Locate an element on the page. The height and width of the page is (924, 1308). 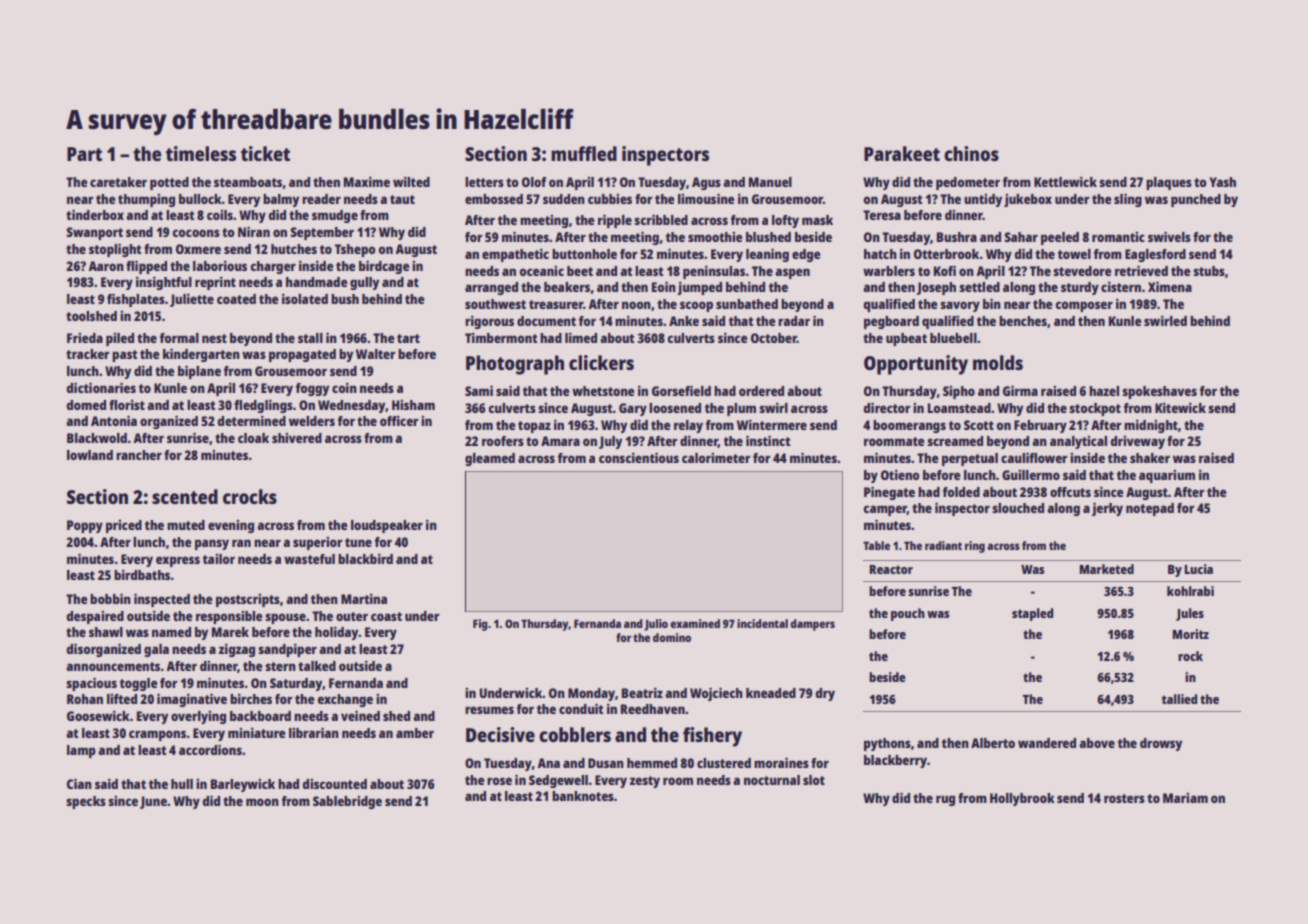
composer is located at coordinates (1084, 306).
